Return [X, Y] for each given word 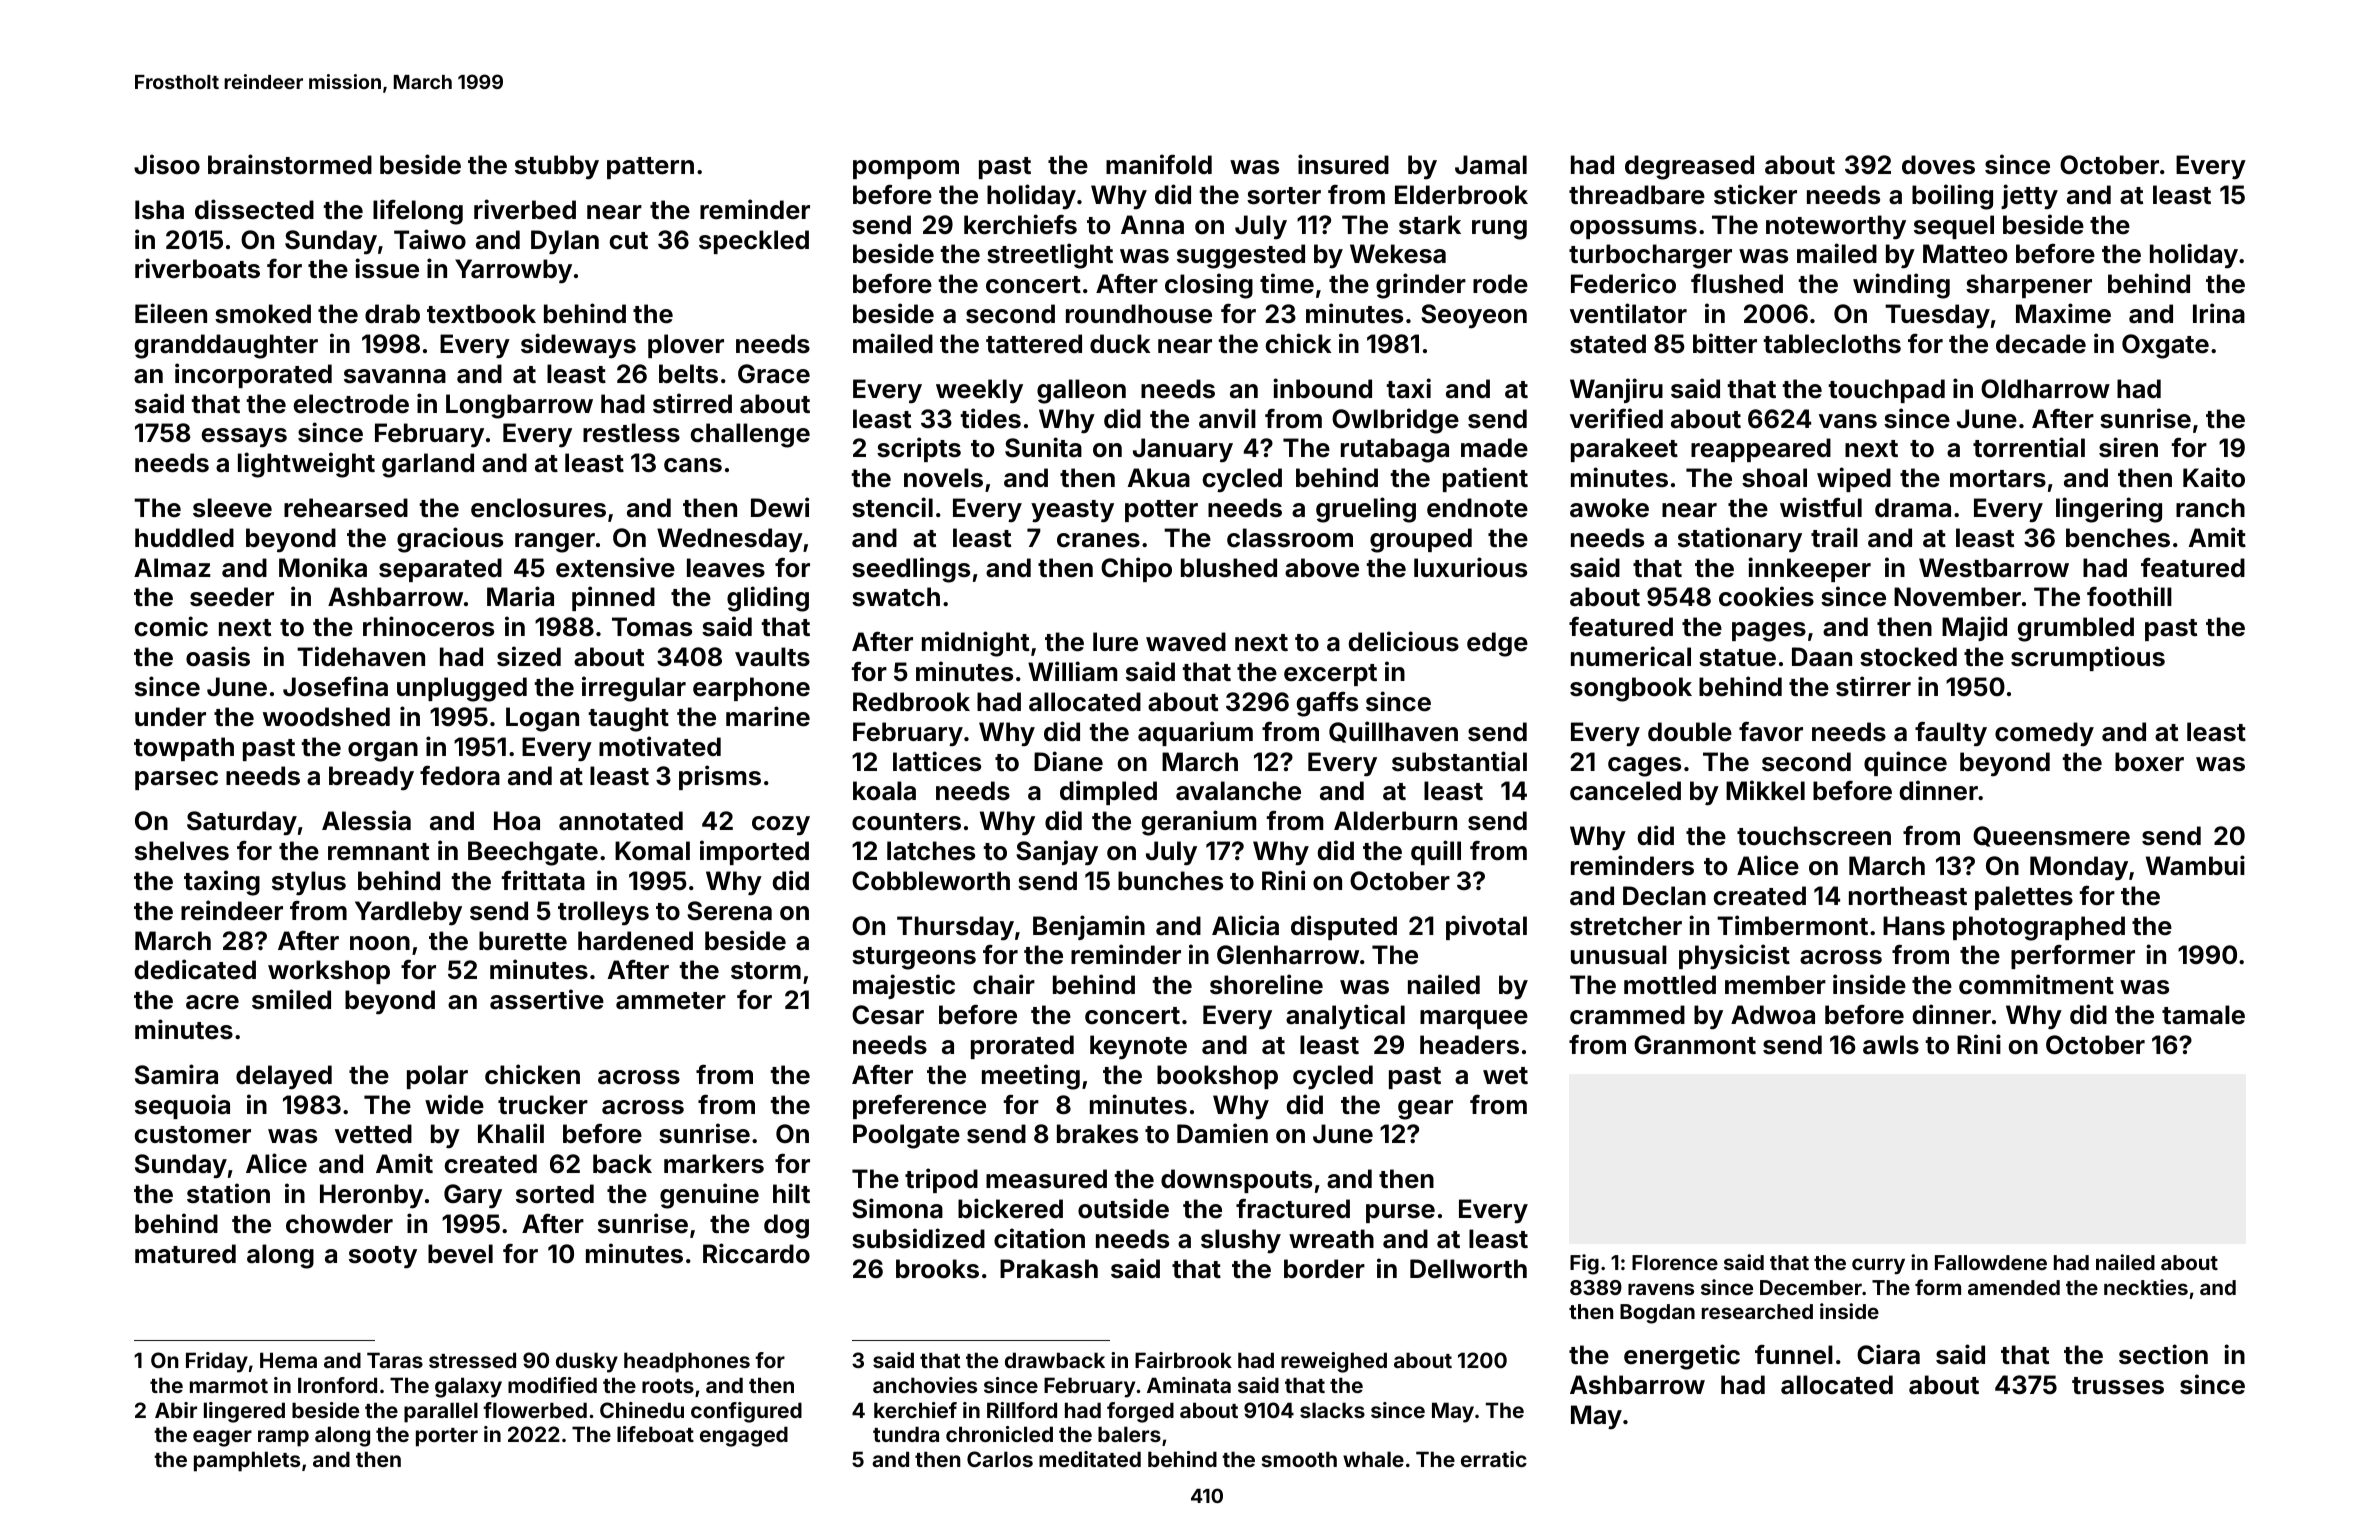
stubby [557, 167]
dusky [587, 1362]
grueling [1366, 510]
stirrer [1873, 686]
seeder [232, 597]
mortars [1998, 479]
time [1287, 283]
